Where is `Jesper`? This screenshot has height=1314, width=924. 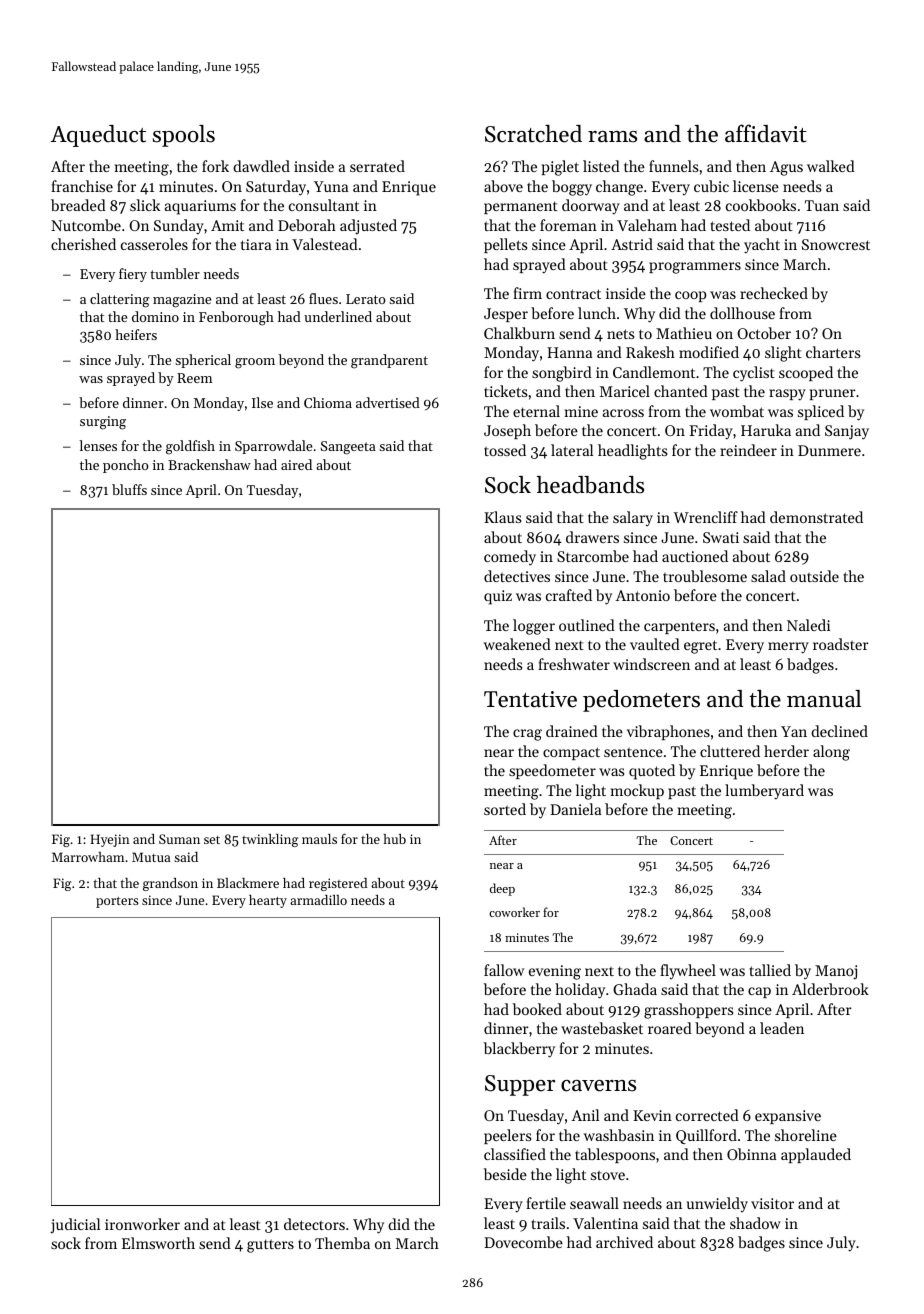 Jesper is located at coordinates (506, 315).
